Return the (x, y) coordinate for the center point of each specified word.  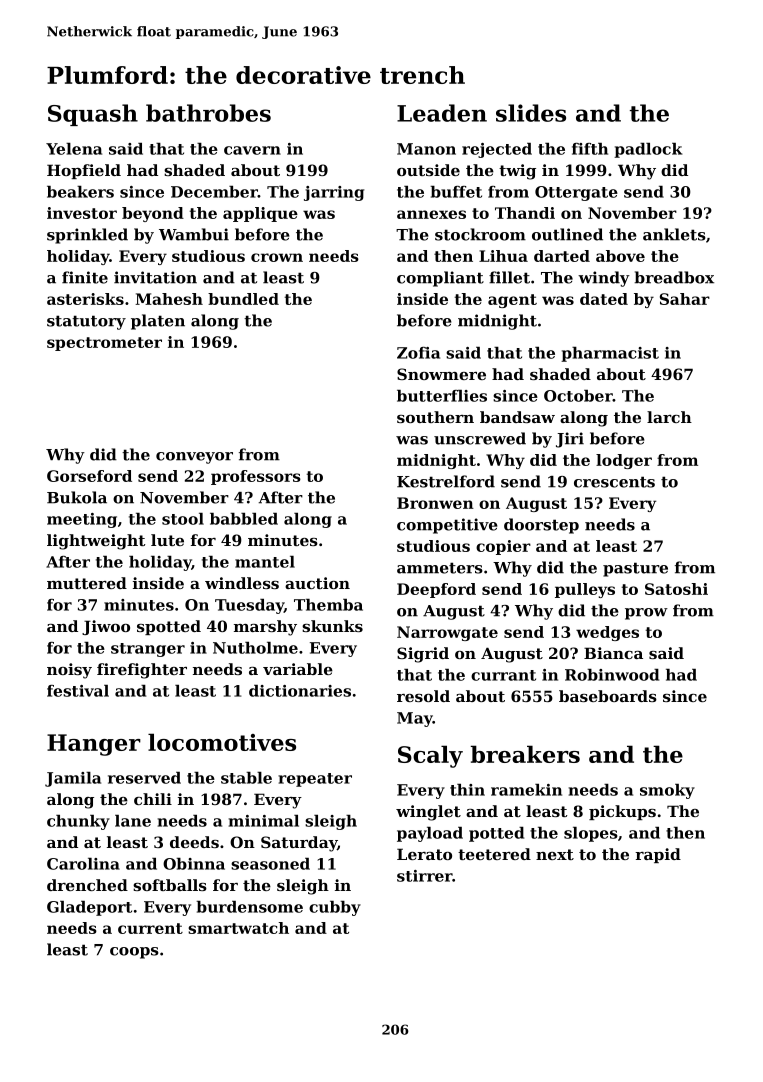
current (150, 928)
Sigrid (423, 655)
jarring (334, 193)
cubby (335, 908)
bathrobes (208, 113)
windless (242, 583)
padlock (648, 150)
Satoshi (676, 589)
